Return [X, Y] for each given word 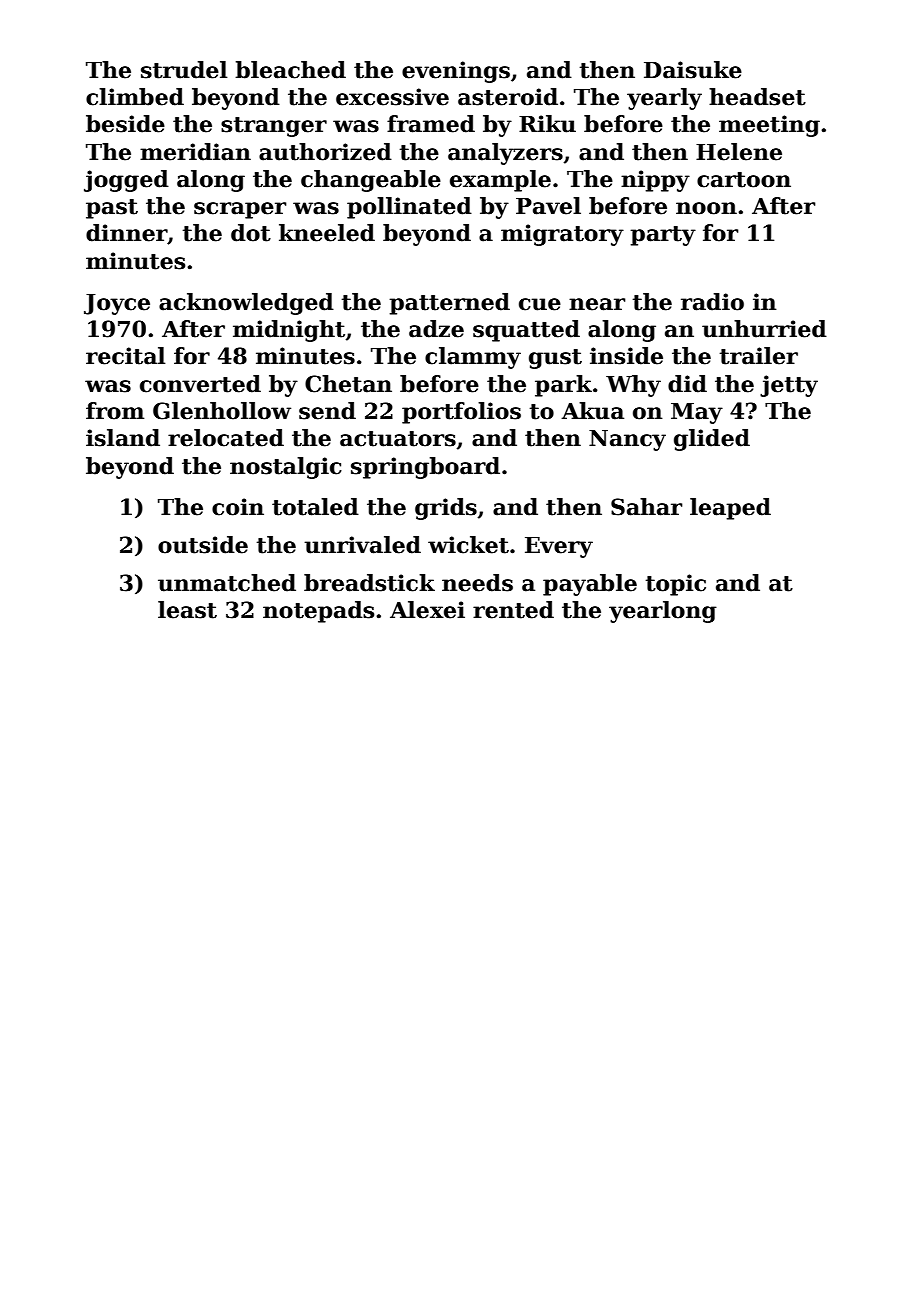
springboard [425, 468]
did [687, 384]
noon [706, 208]
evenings [456, 72]
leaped [730, 509]
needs [477, 583]
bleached [290, 70]
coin [238, 507]
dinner [127, 234]
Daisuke [693, 70]
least [187, 610]
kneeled [327, 233]
